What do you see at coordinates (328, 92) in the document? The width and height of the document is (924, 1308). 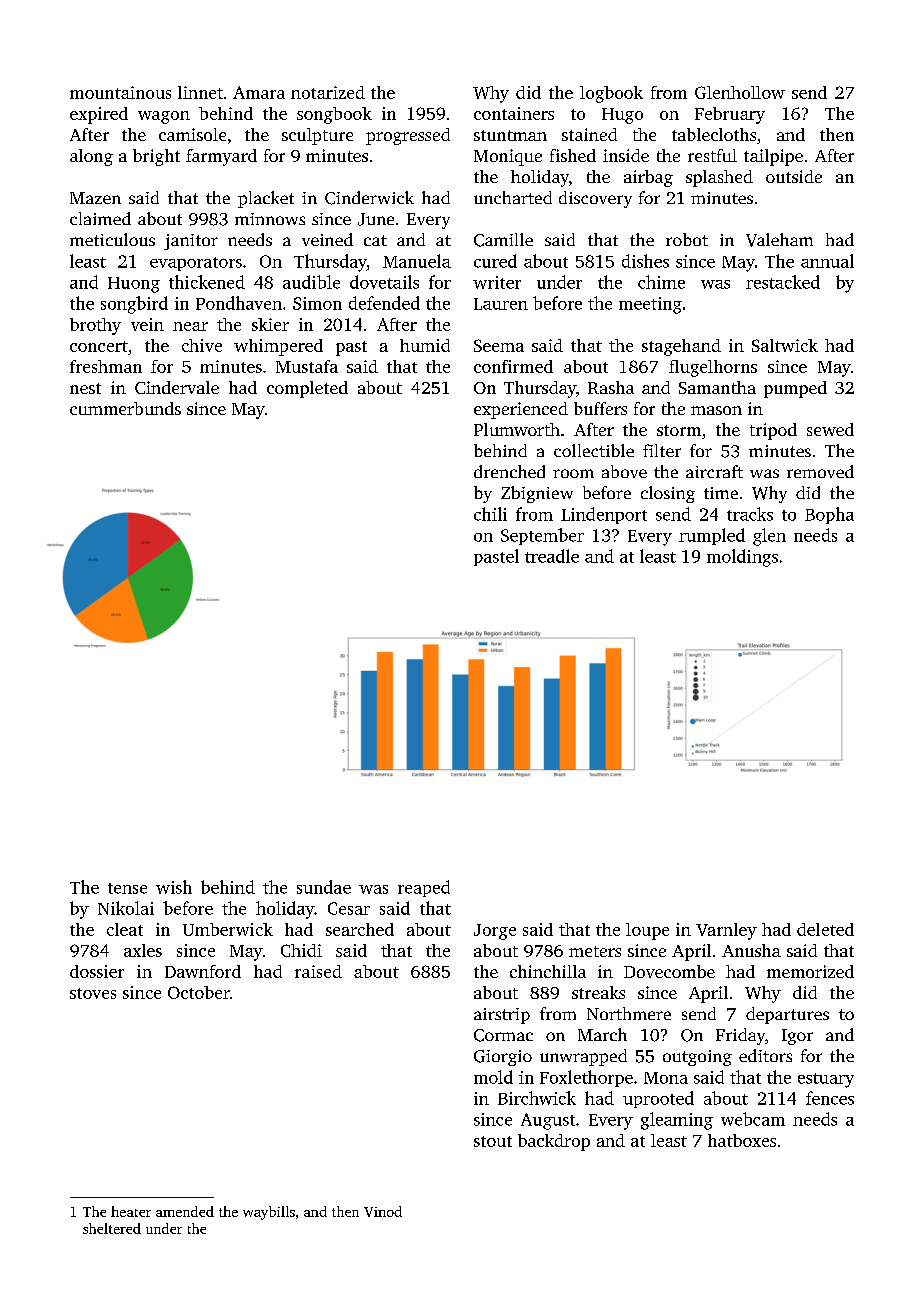 I see `notarized` at bounding box center [328, 92].
